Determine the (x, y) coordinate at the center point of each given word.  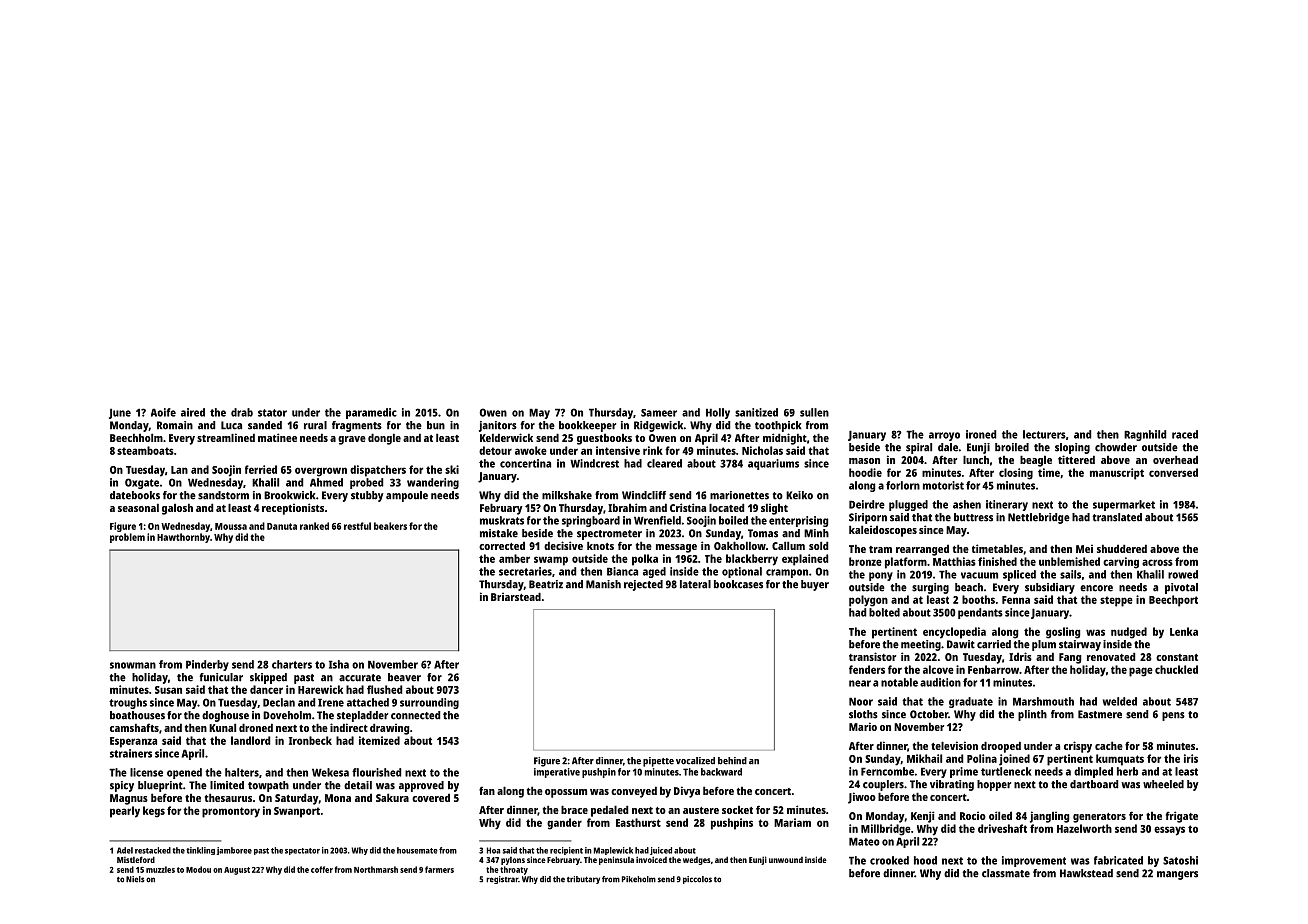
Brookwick (290, 495)
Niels (135, 879)
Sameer (659, 413)
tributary (583, 880)
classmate (1006, 873)
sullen (814, 412)
